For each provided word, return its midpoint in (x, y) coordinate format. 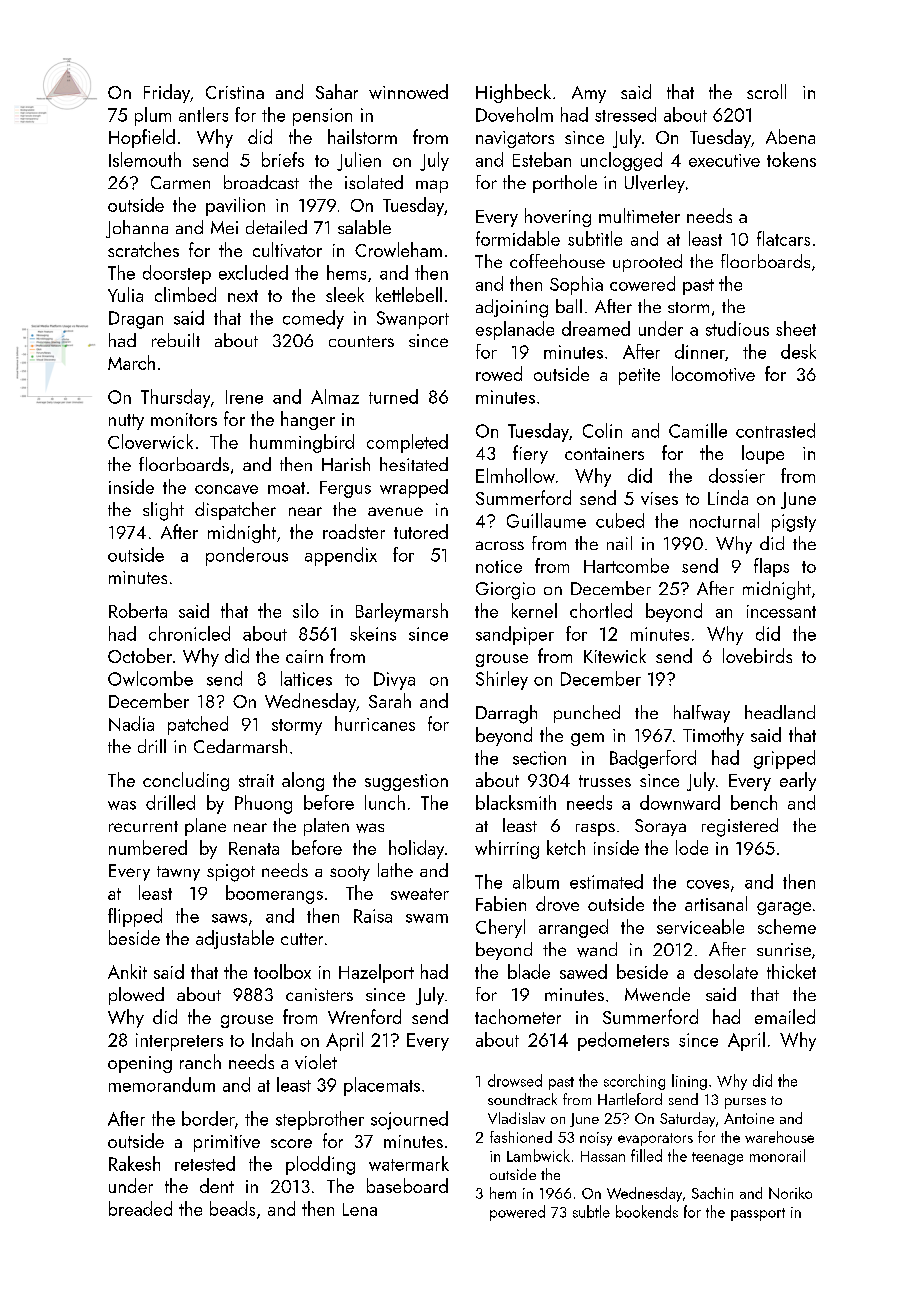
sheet (796, 328)
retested (205, 1163)
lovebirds (757, 655)
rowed (499, 373)
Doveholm (514, 114)
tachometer (518, 1016)
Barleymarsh (402, 612)
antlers (203, 114)
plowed (136, 996)
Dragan (136, 320)
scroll (766, 91)
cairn (304, 656)
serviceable (700, 926)
